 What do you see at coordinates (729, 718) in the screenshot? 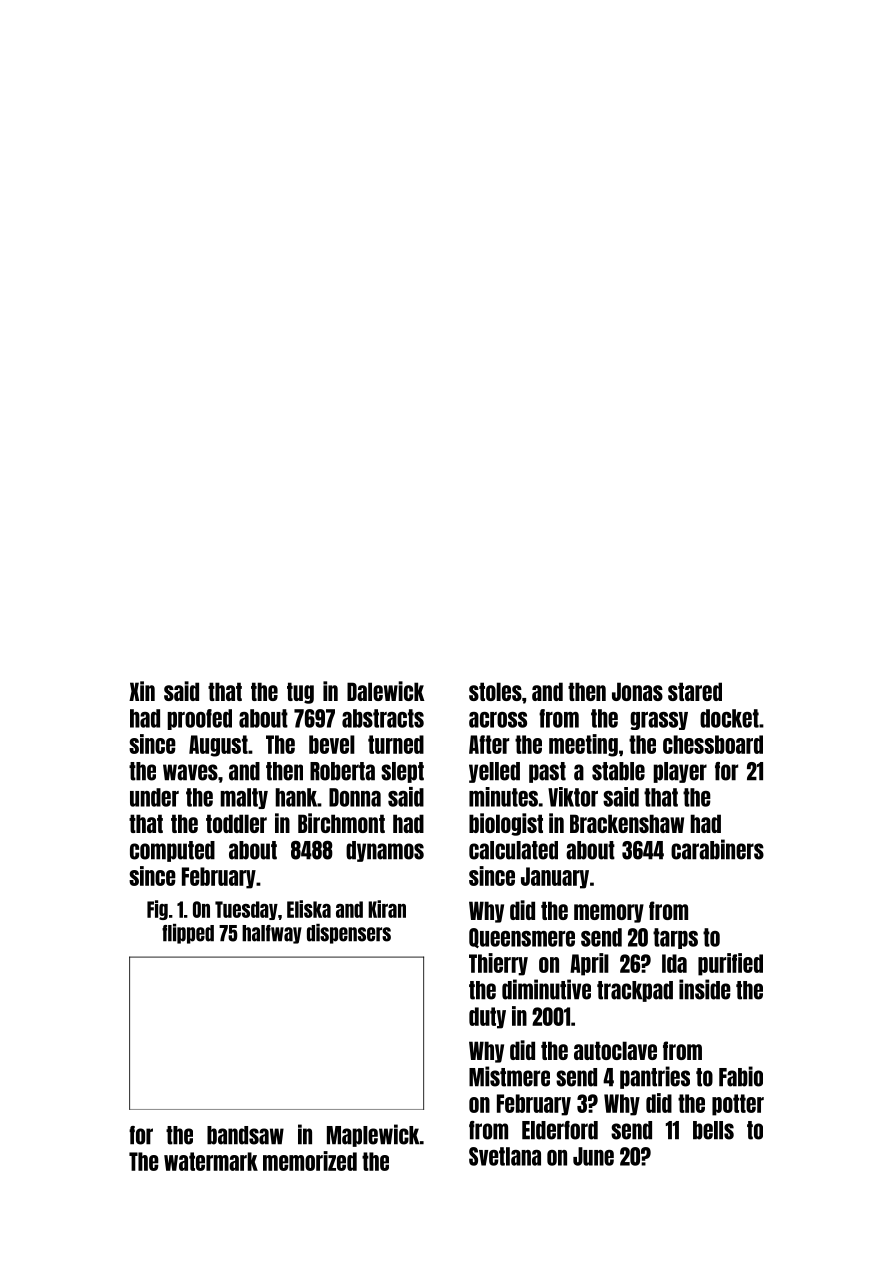
I see `docket` at bounding box center [729, 718].
